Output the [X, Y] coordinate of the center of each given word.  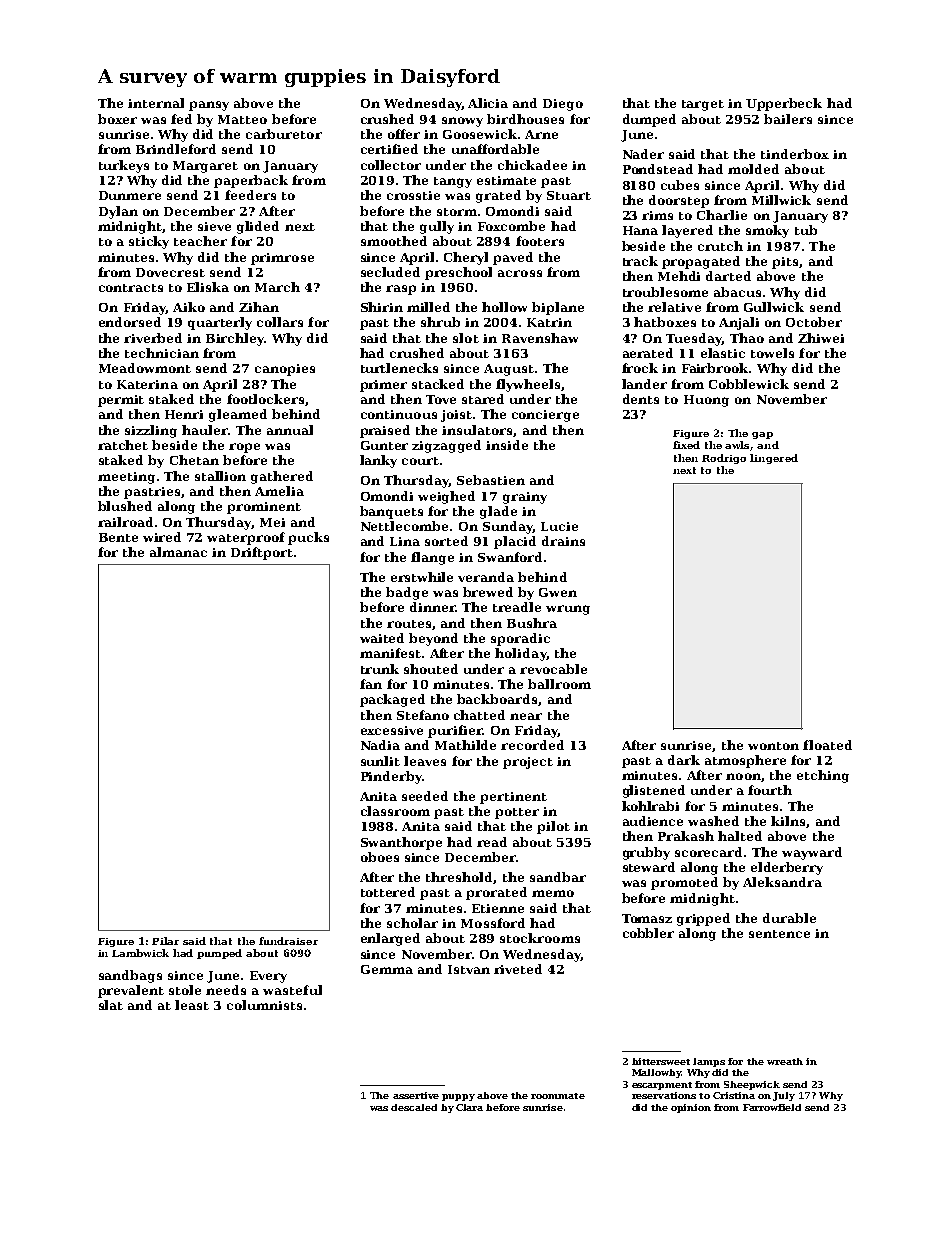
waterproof [246, 538]
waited [382, 638]
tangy [453, 182]
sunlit [380, 761]
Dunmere [130, 195]
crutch [720, 246]
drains [563, 541]
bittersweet [661, 1061]
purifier [455, 731]
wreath [785, 1061]
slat [111, 1005]
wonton [773, 746]
